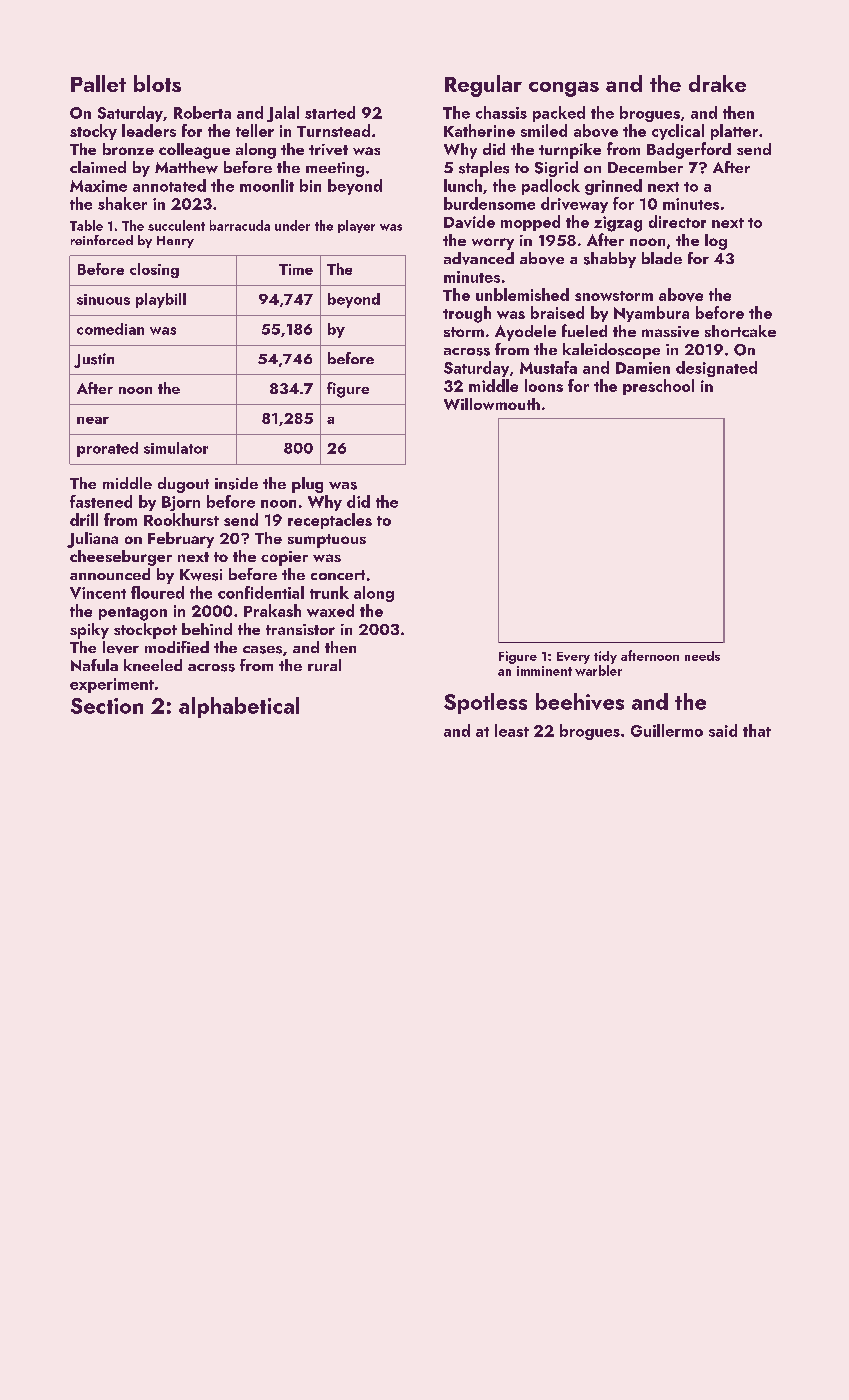 This screenshot has width=849, height=1400. I want to click on Bjorn, so click(181, 503).
